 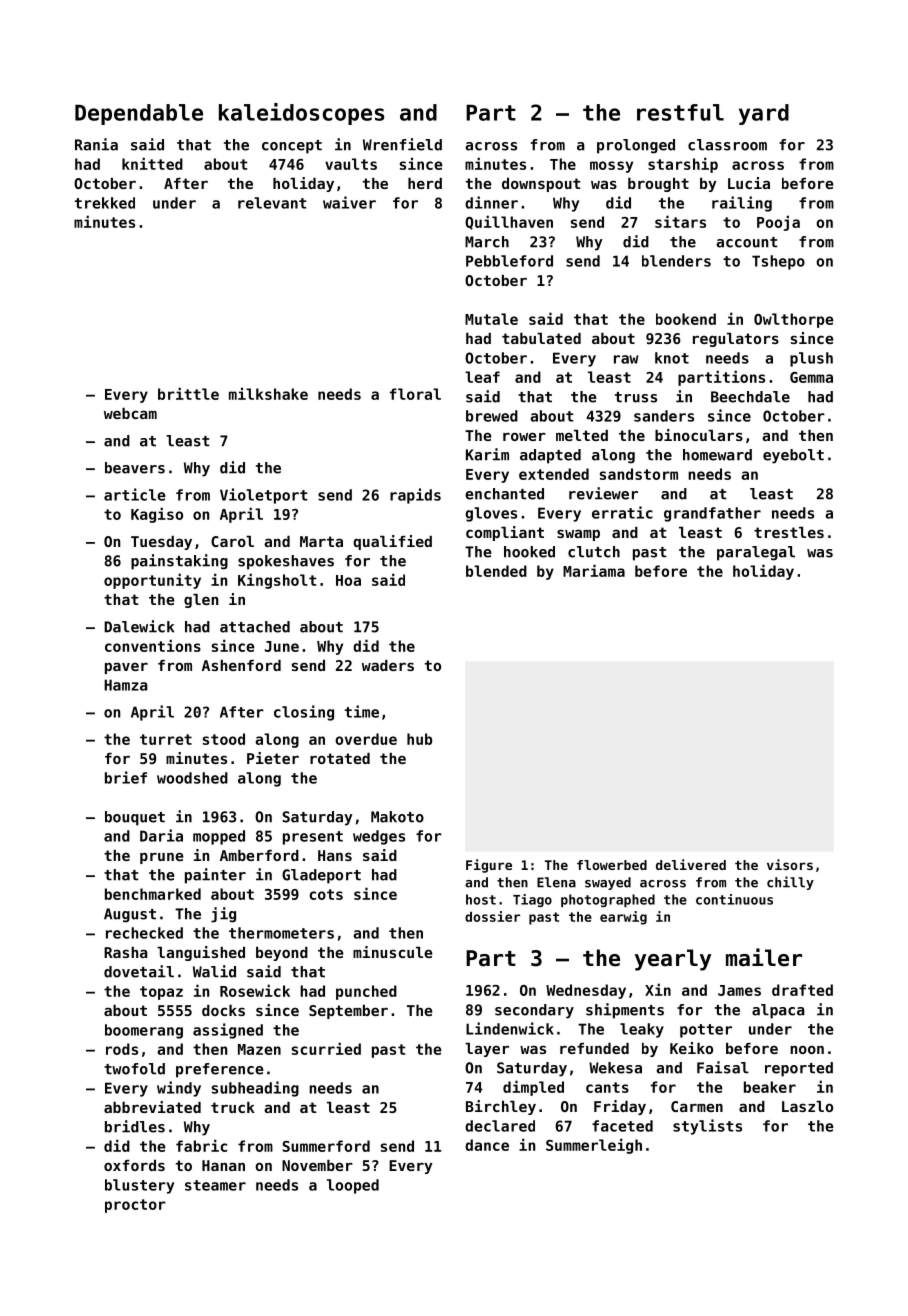 I want to click on milkshake, so click(x=268, y=393).
